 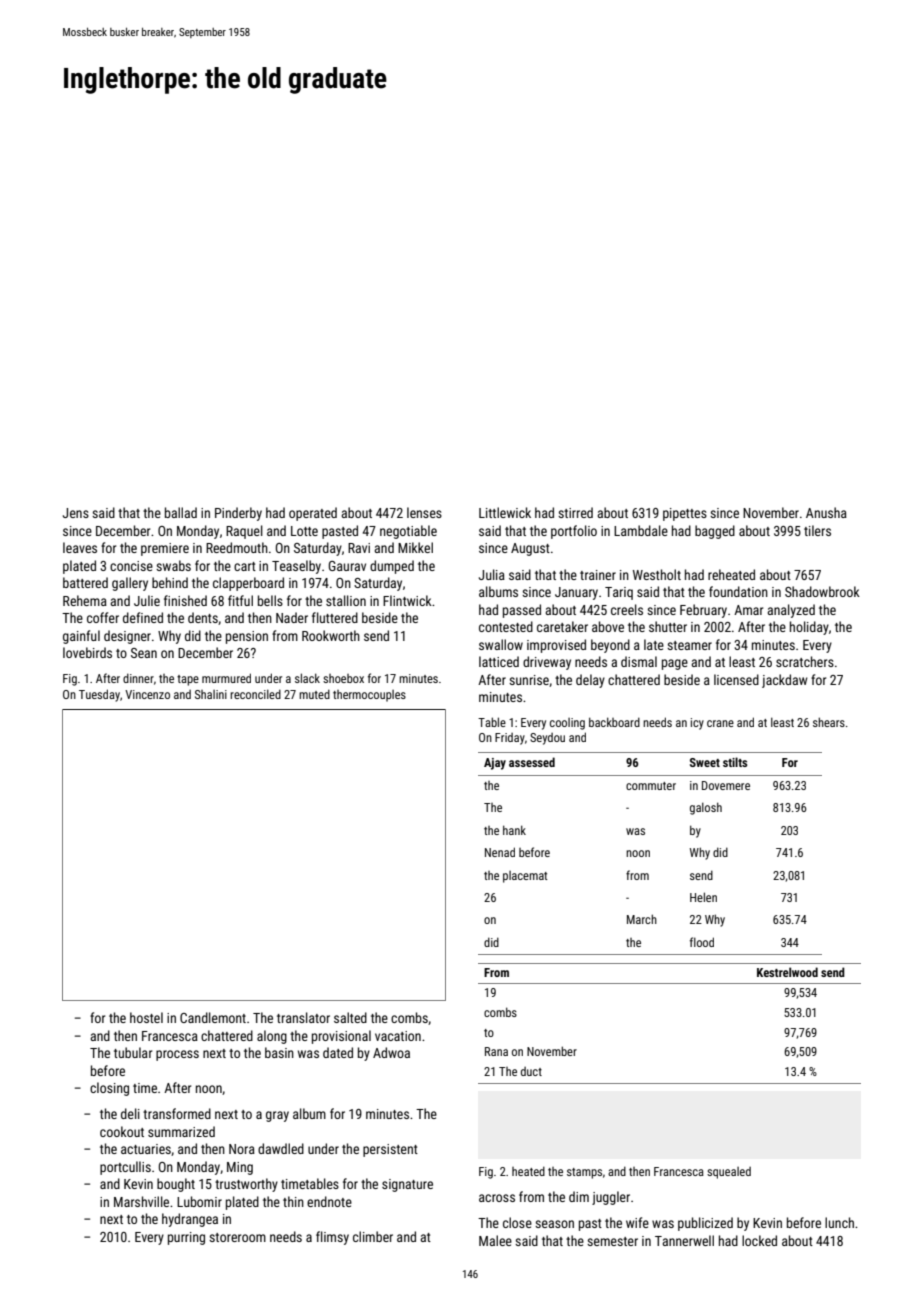 What do you see at coordinates (497, 1198) in the screenshot?
I see `across` at bounding box center [497, 1198].
